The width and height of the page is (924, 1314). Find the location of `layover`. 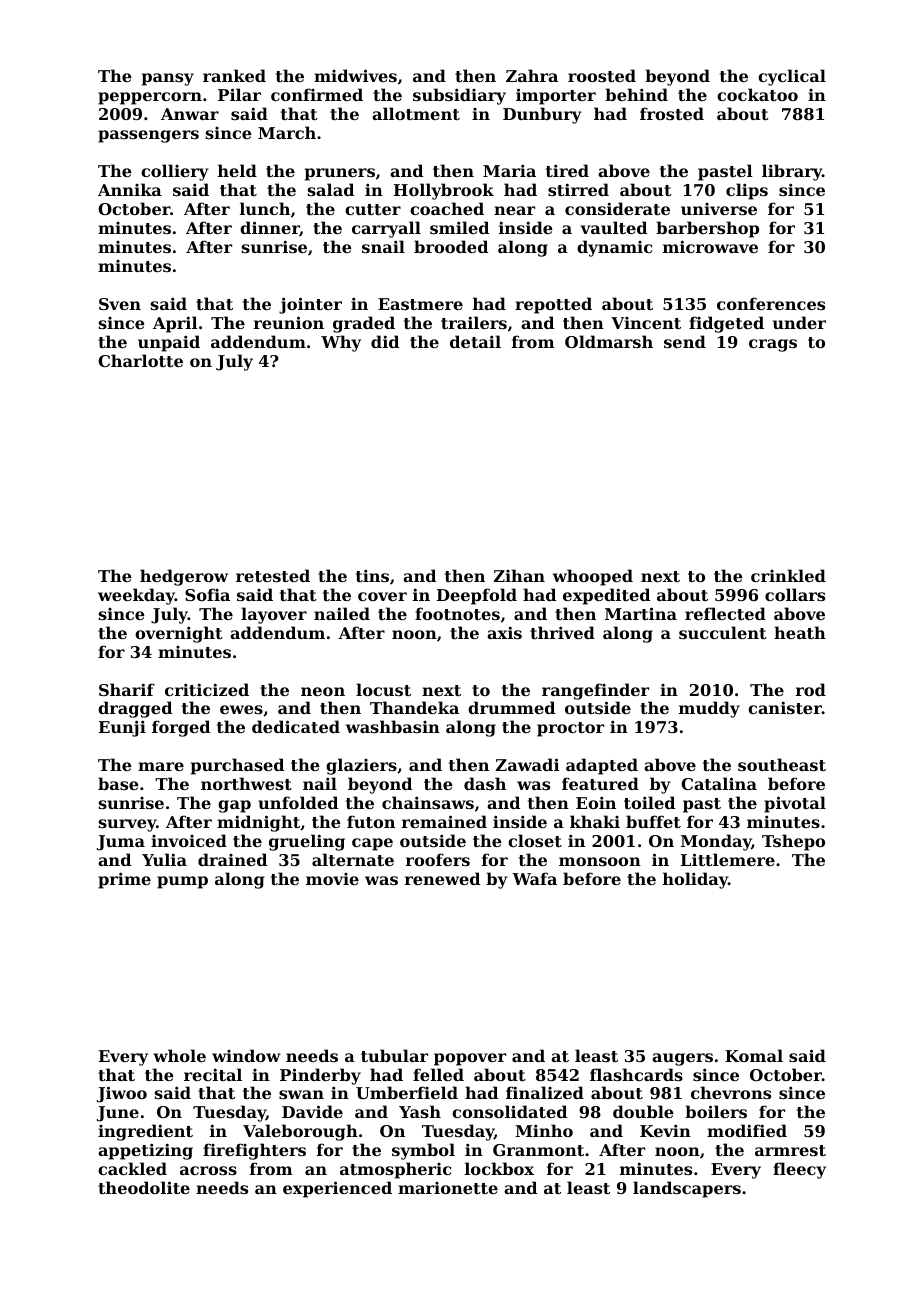

layover is located at coordinates (274, 615).
